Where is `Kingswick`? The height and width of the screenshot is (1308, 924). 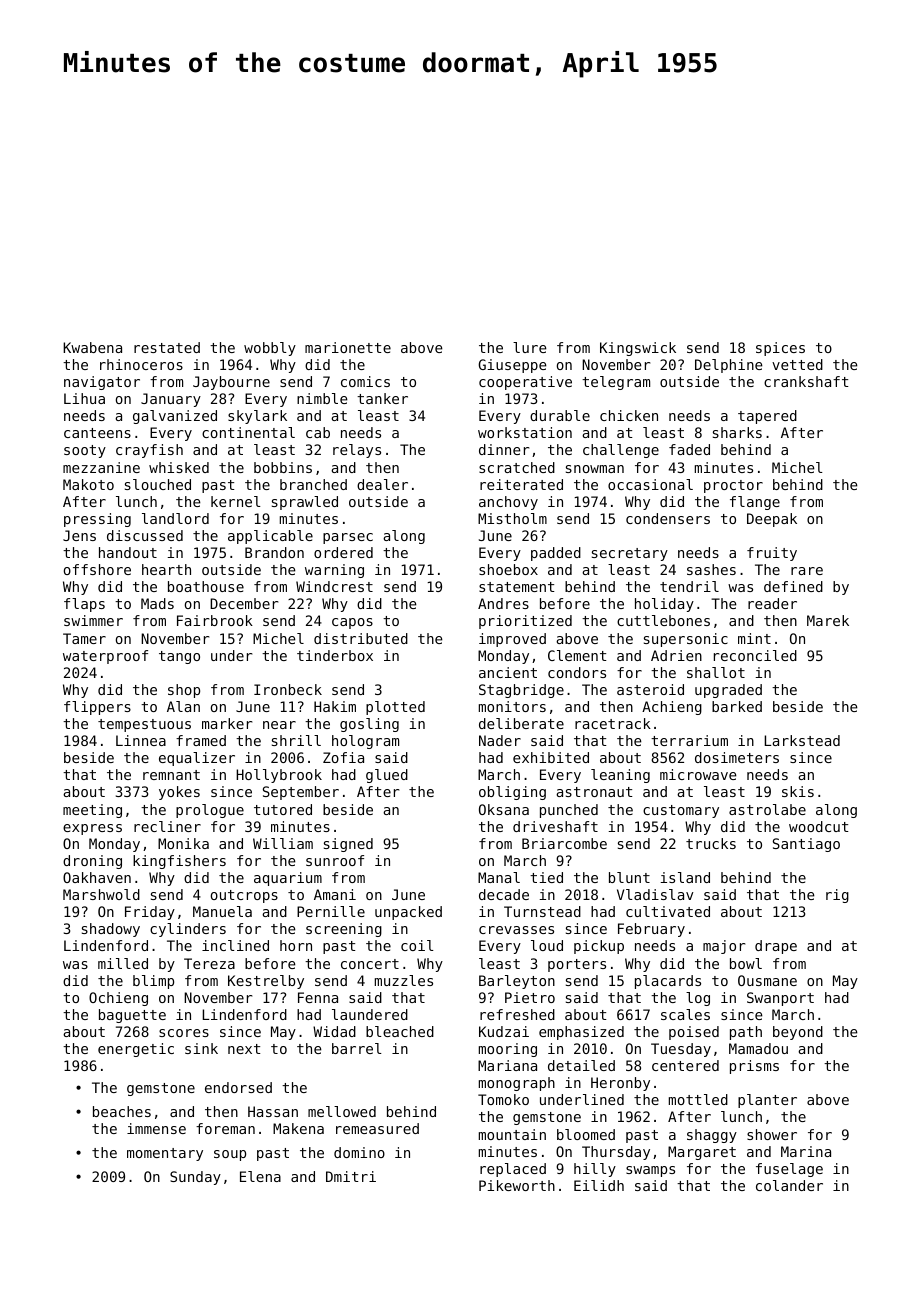
Kingswick is located at coordinates (638, 349).
